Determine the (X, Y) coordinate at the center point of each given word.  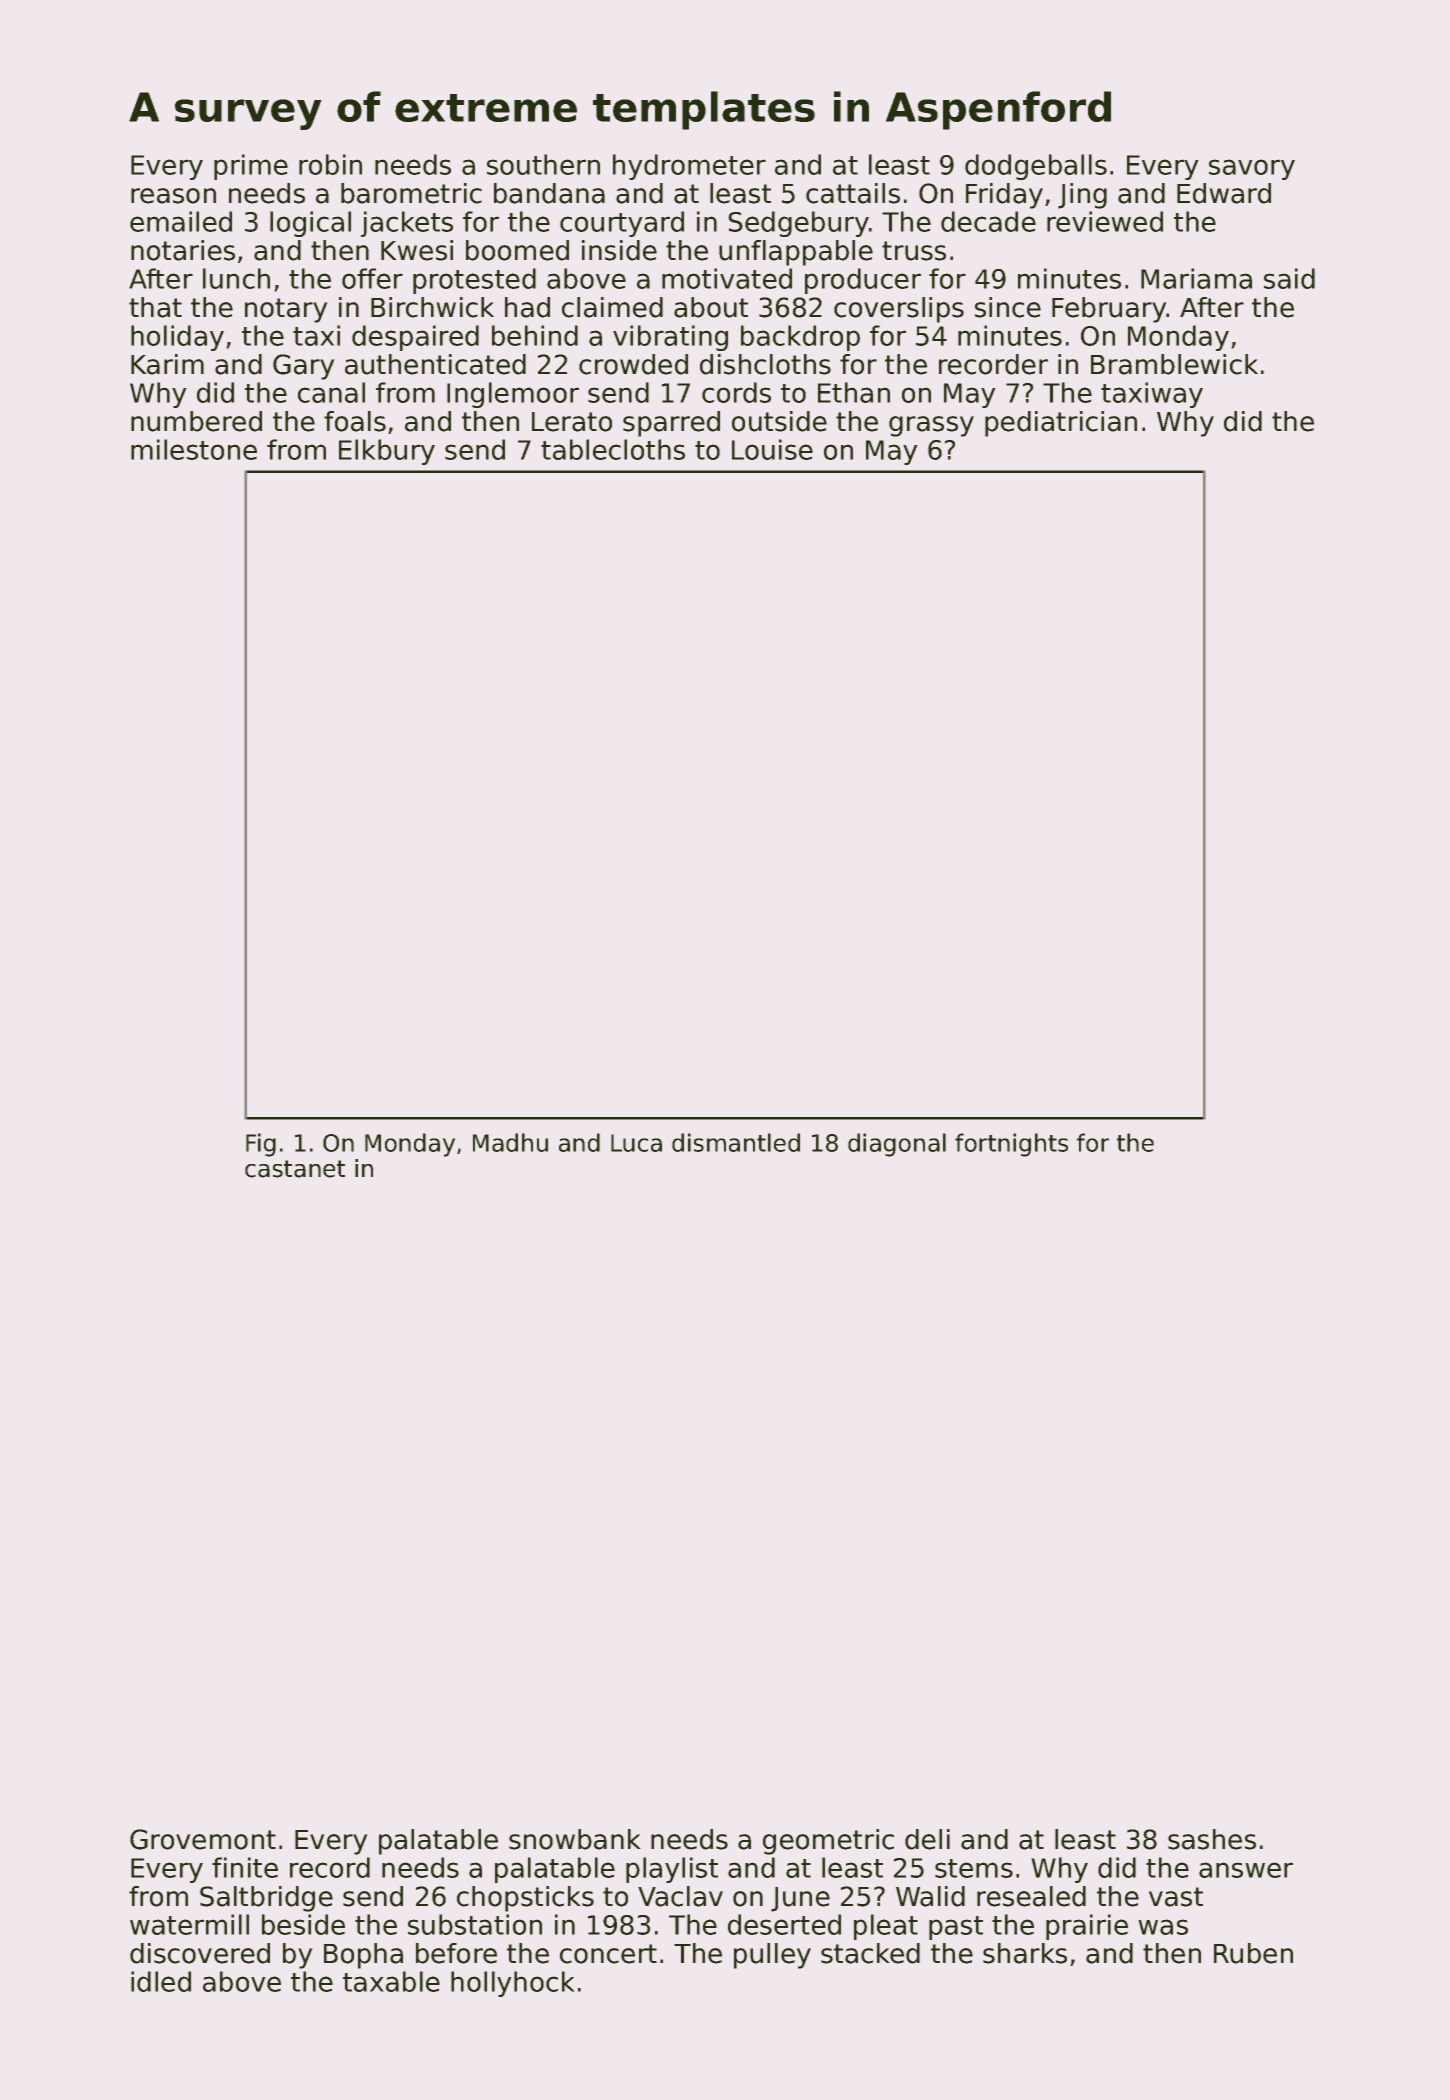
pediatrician (1061, 424)
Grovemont (203, 1839)
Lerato (572, 422)
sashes (1212, 1839)
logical (310, 224)
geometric (828, 1842)
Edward (1224, 193)
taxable (391, 1981)
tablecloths (613, 449)
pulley (772, 1956)
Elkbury (387, 452)
